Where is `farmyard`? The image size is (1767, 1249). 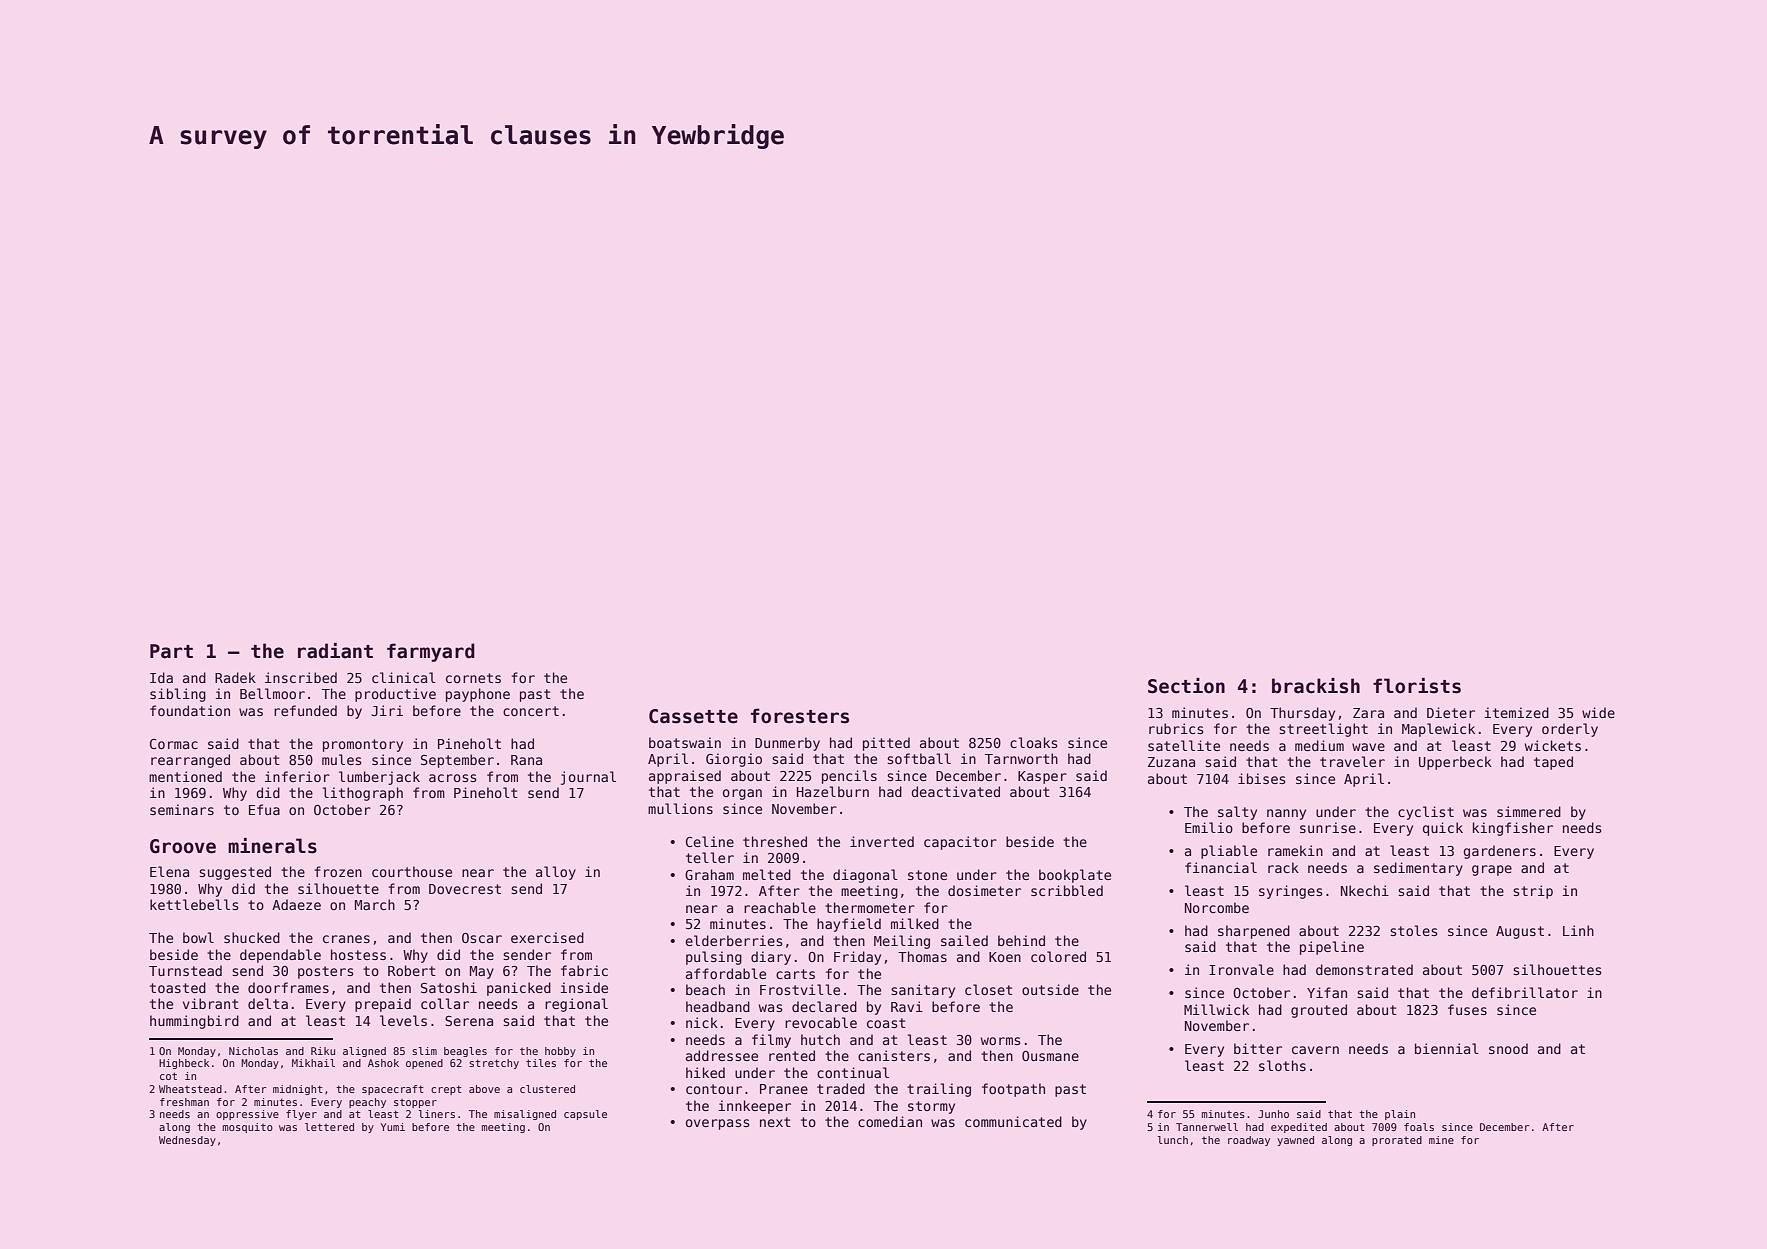
farmyard is located at coordinates (431, 652).
